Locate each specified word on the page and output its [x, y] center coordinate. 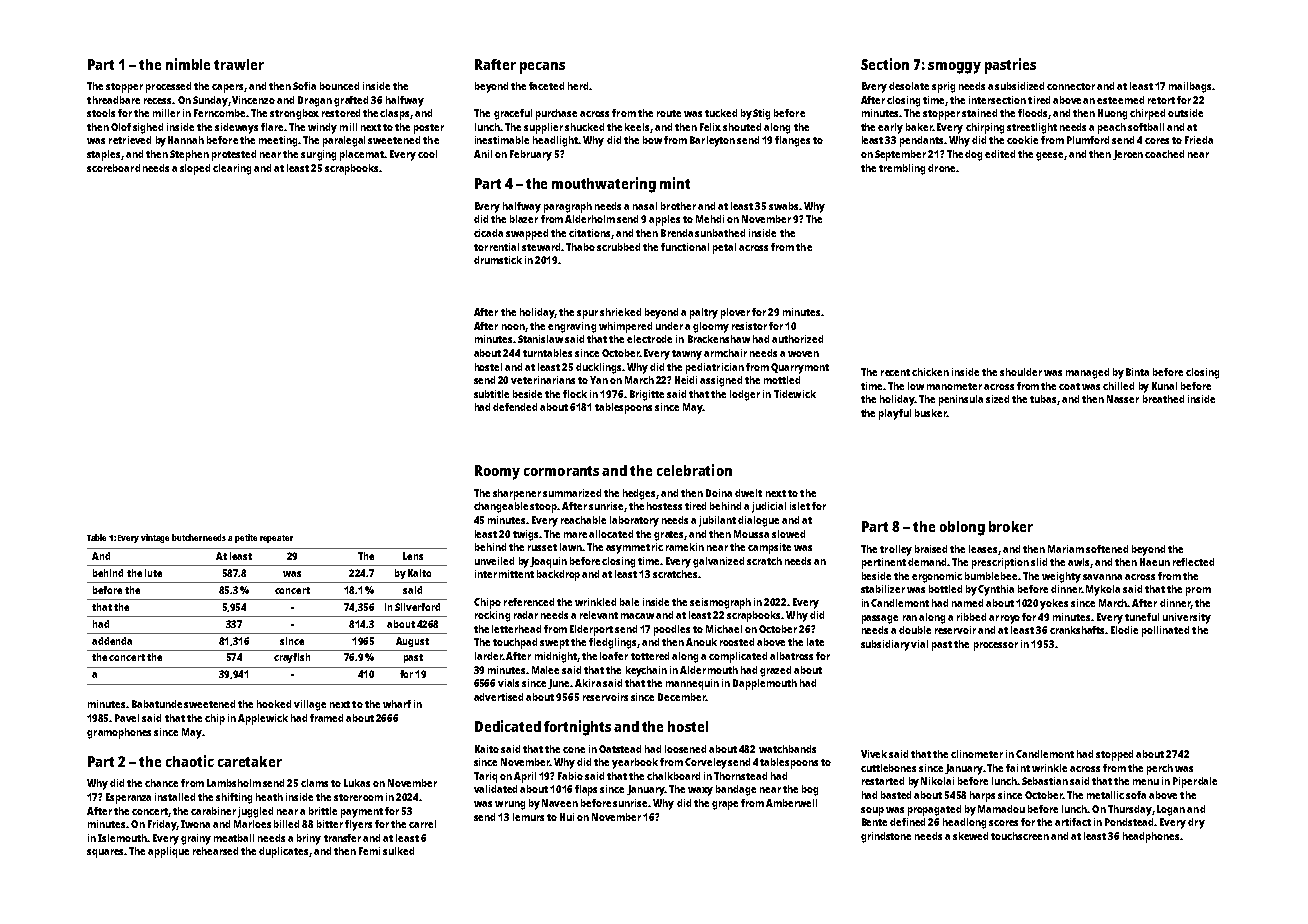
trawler [239, 64]
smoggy [954, 68]
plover [735, 313]
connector [1071, 86]
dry [1196, 823]
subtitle [491, 394]
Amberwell [791, 803]
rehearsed [215, 851]
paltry [704, 313]
